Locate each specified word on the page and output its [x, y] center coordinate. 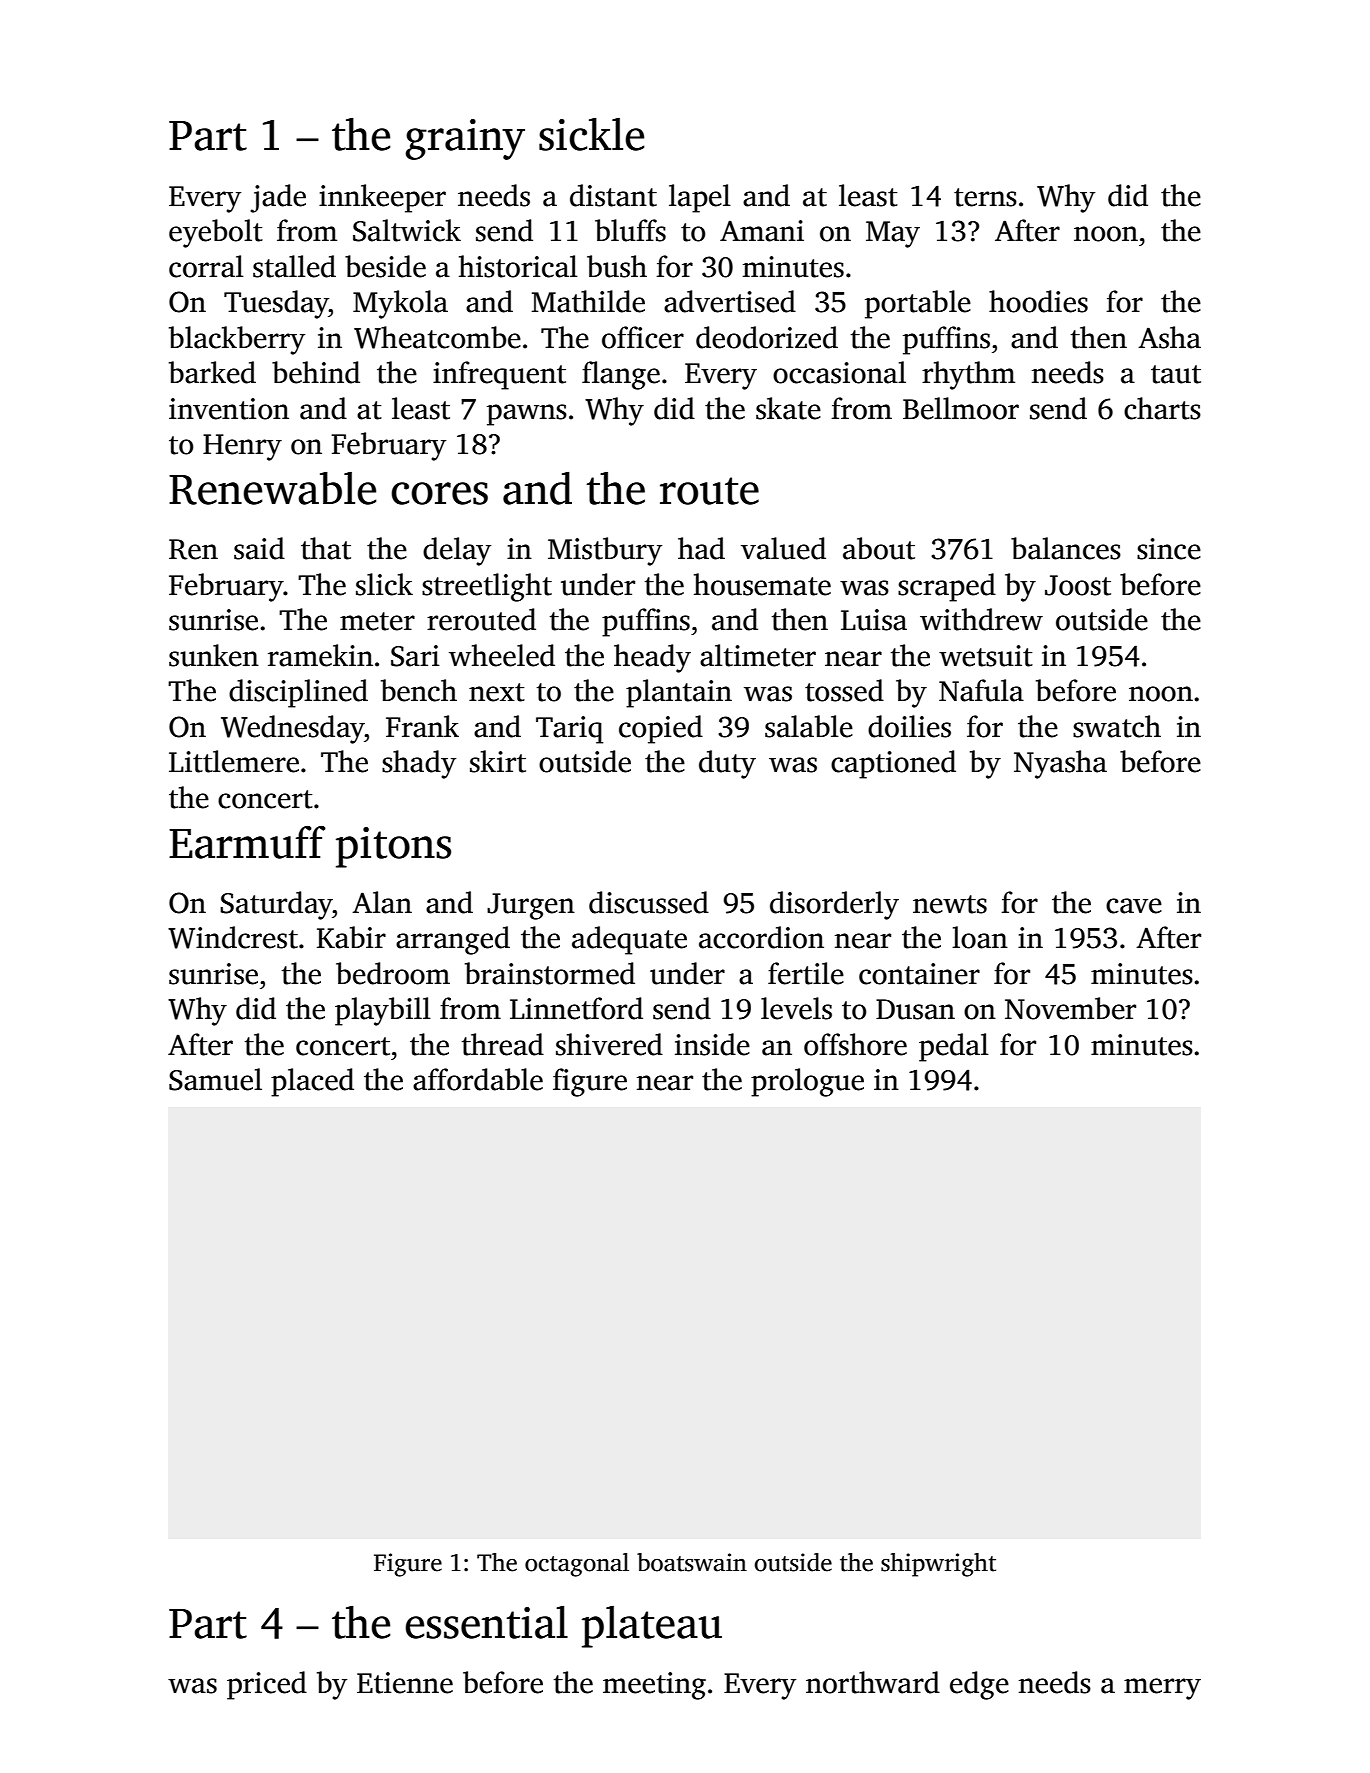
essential [486, 1622]
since [1169, 549]
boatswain [692, 1562]
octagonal [577, 1565]
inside [712, 1044]
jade [278, 198]
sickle [591, 134]
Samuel [215, 1079]
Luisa [874, 620]
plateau [652, 1627]
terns [985, 197]
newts [950, 904]
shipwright [938, 1565]
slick [384, 584]
